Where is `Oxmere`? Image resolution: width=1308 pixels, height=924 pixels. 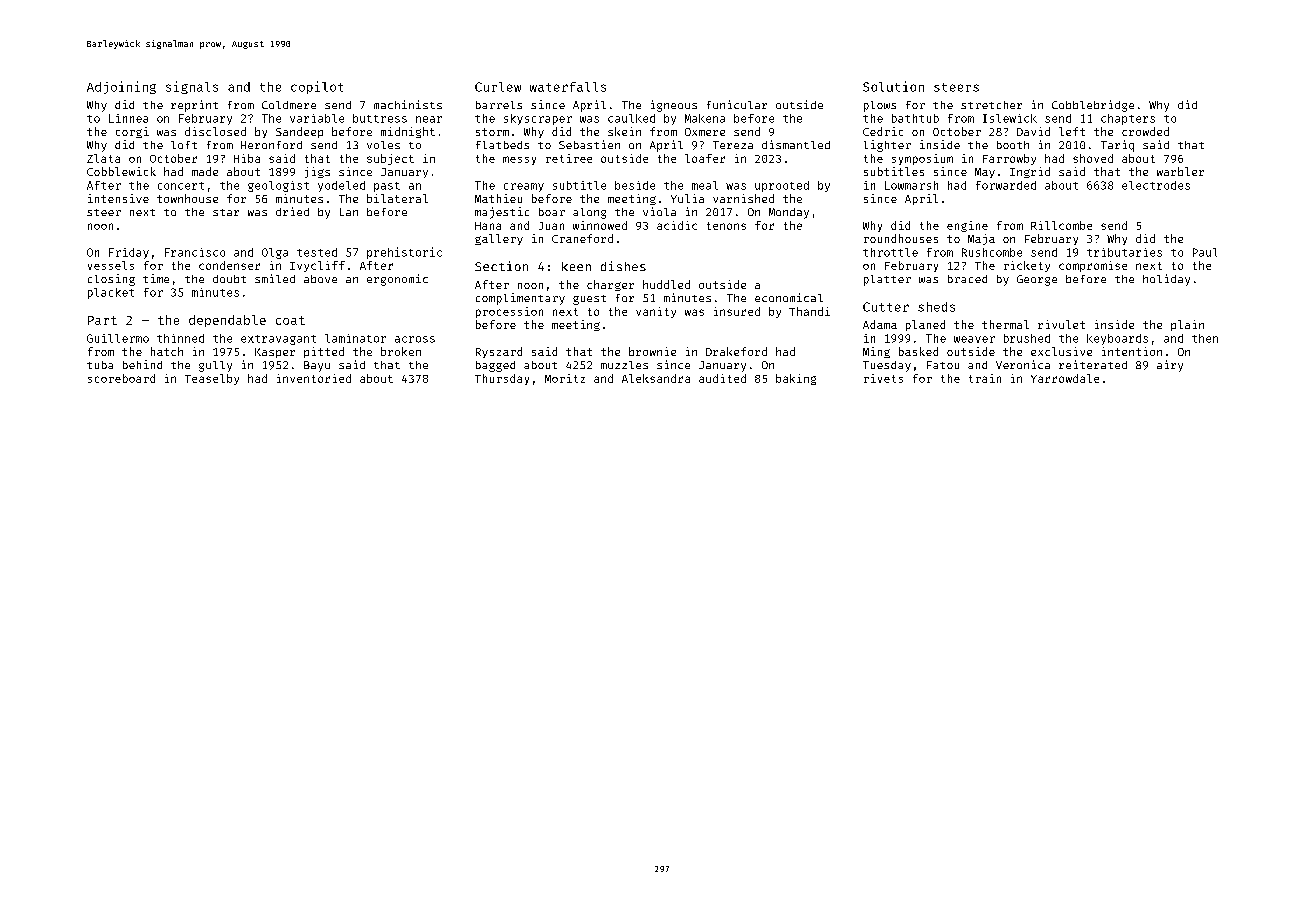
Oxmere is located at coordinates (705, 132).
